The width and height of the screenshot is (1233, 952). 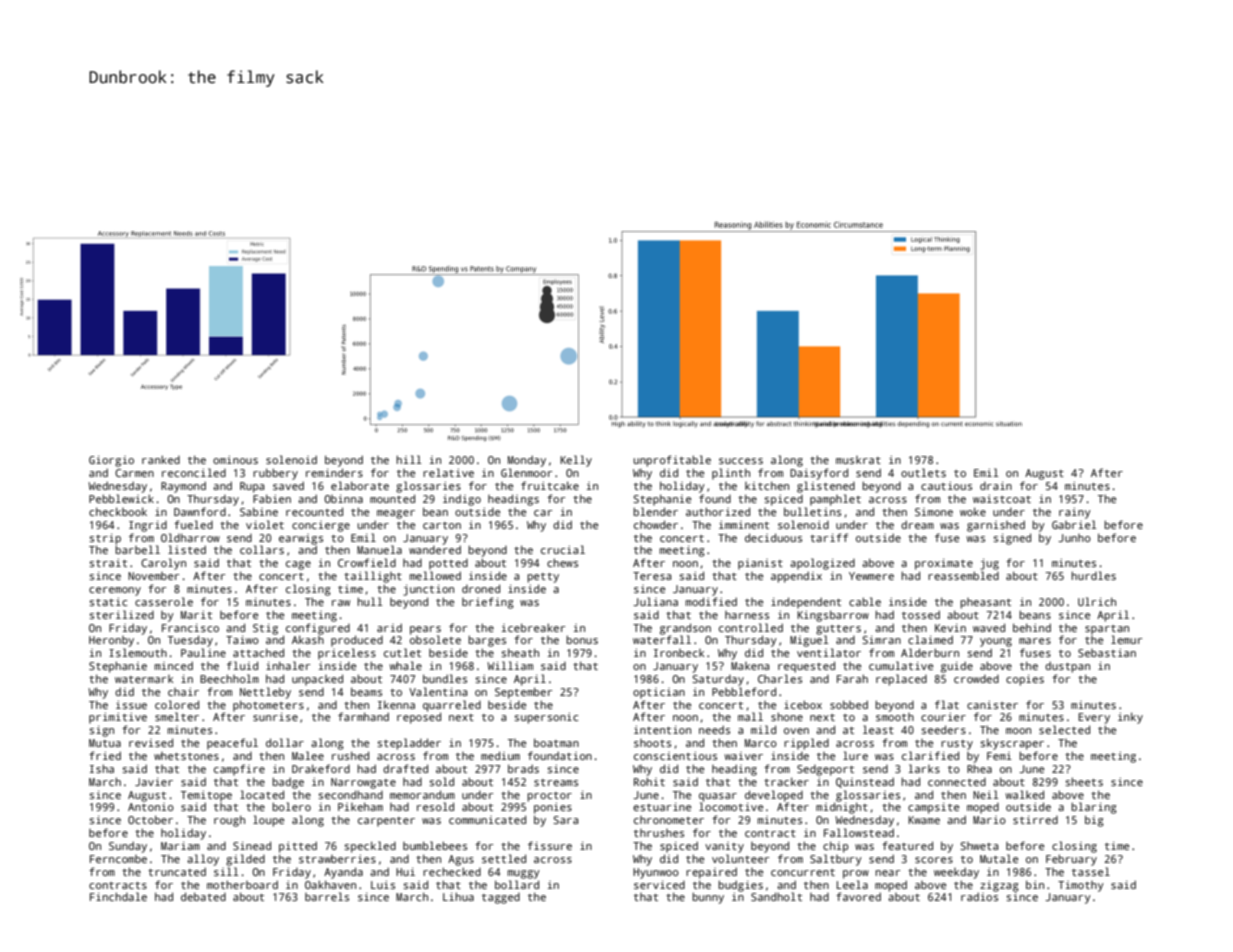 What do you see at coordinates (203, 896) in the screenshot?
I see `debated` at bounding box center [203, 896].
